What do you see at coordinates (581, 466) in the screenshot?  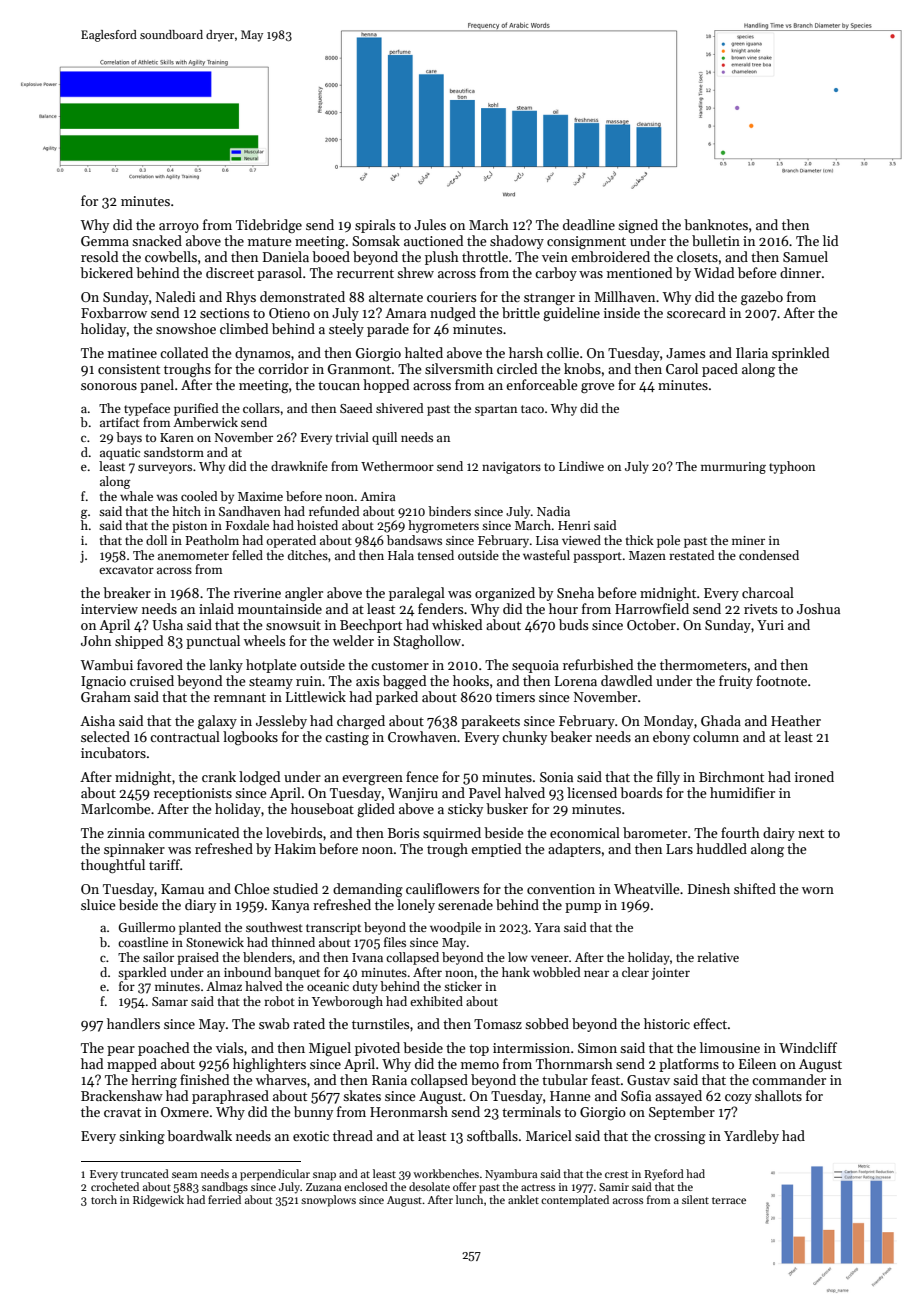 I see `Lindiwe` at bounding box center [581, 466].
